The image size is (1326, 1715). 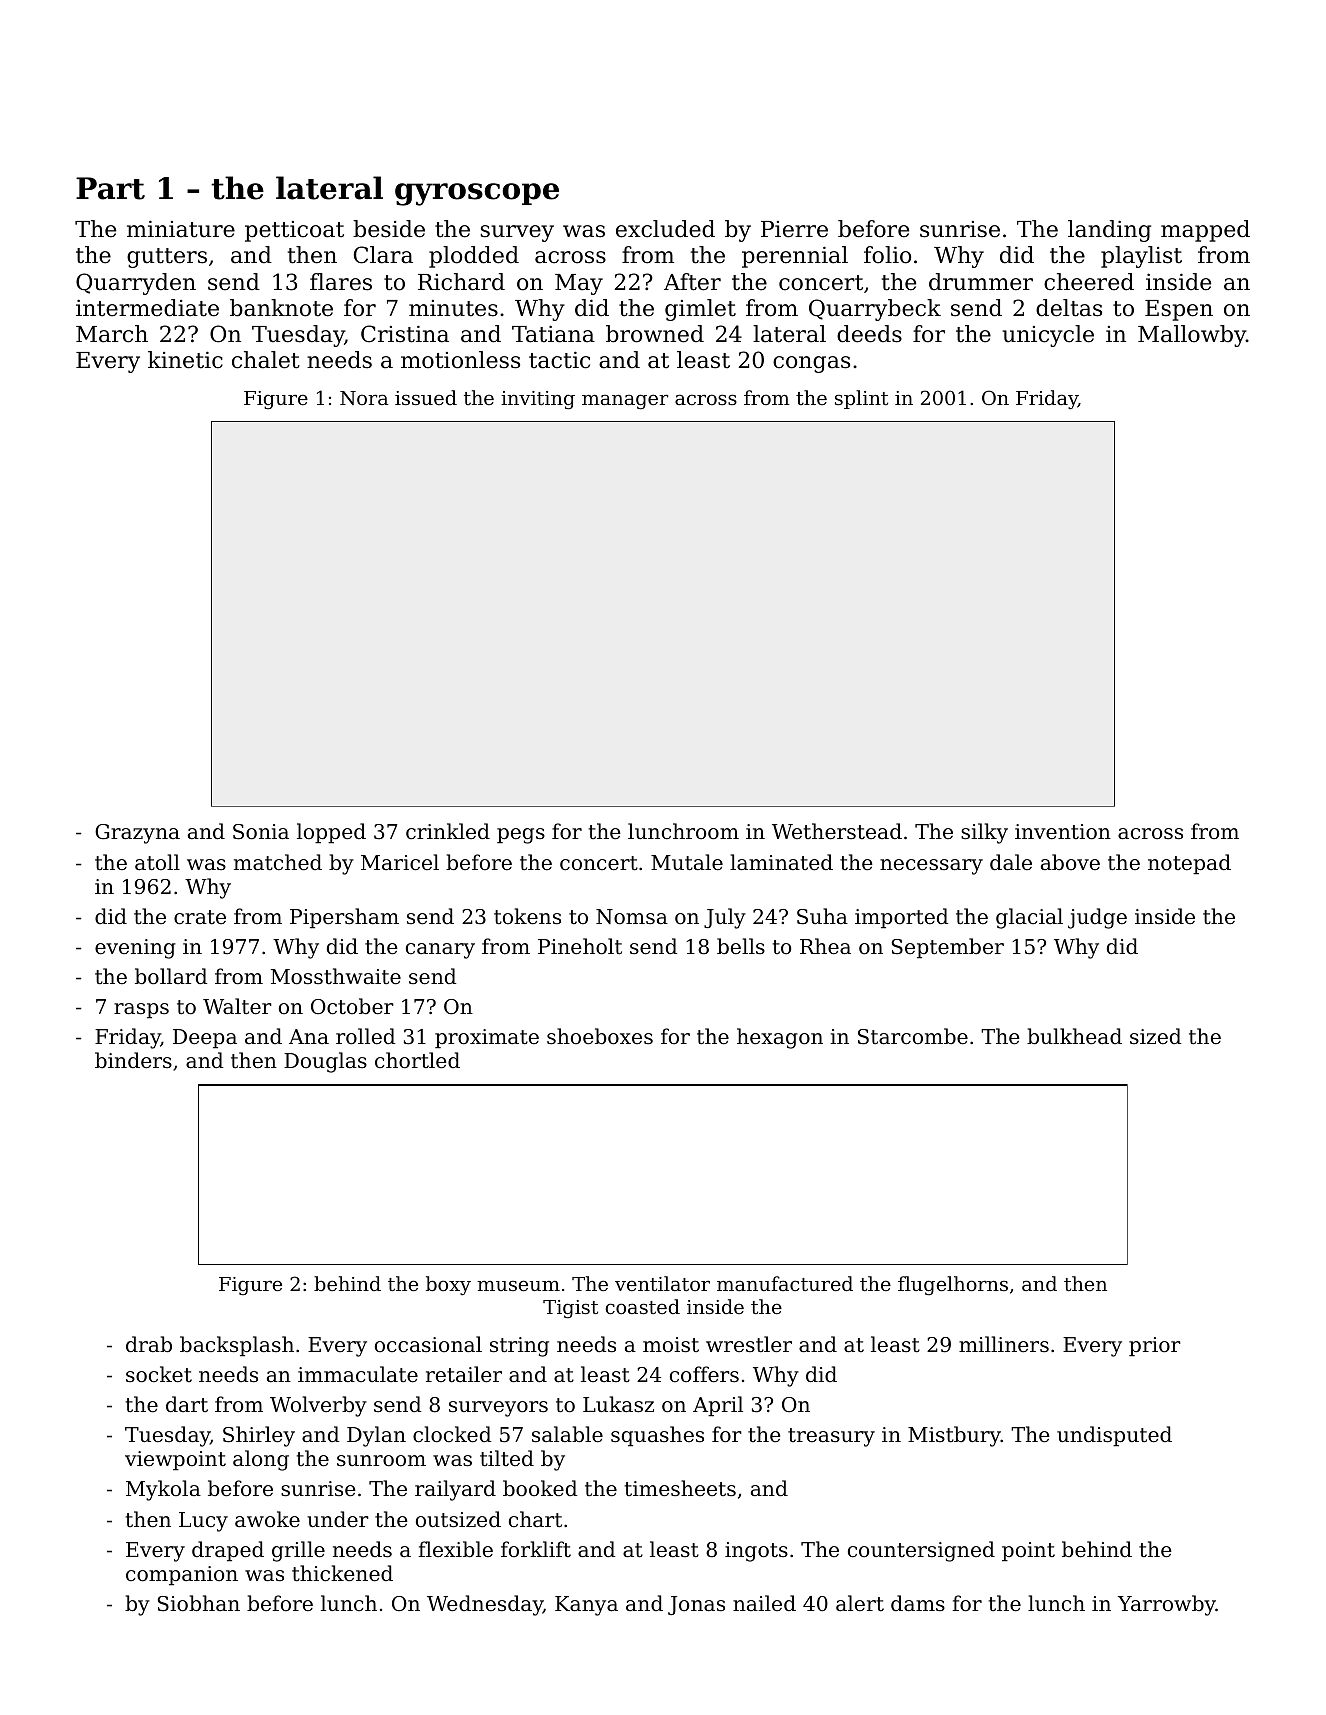 I want to click on landing, so click(x=1109, y=231).
